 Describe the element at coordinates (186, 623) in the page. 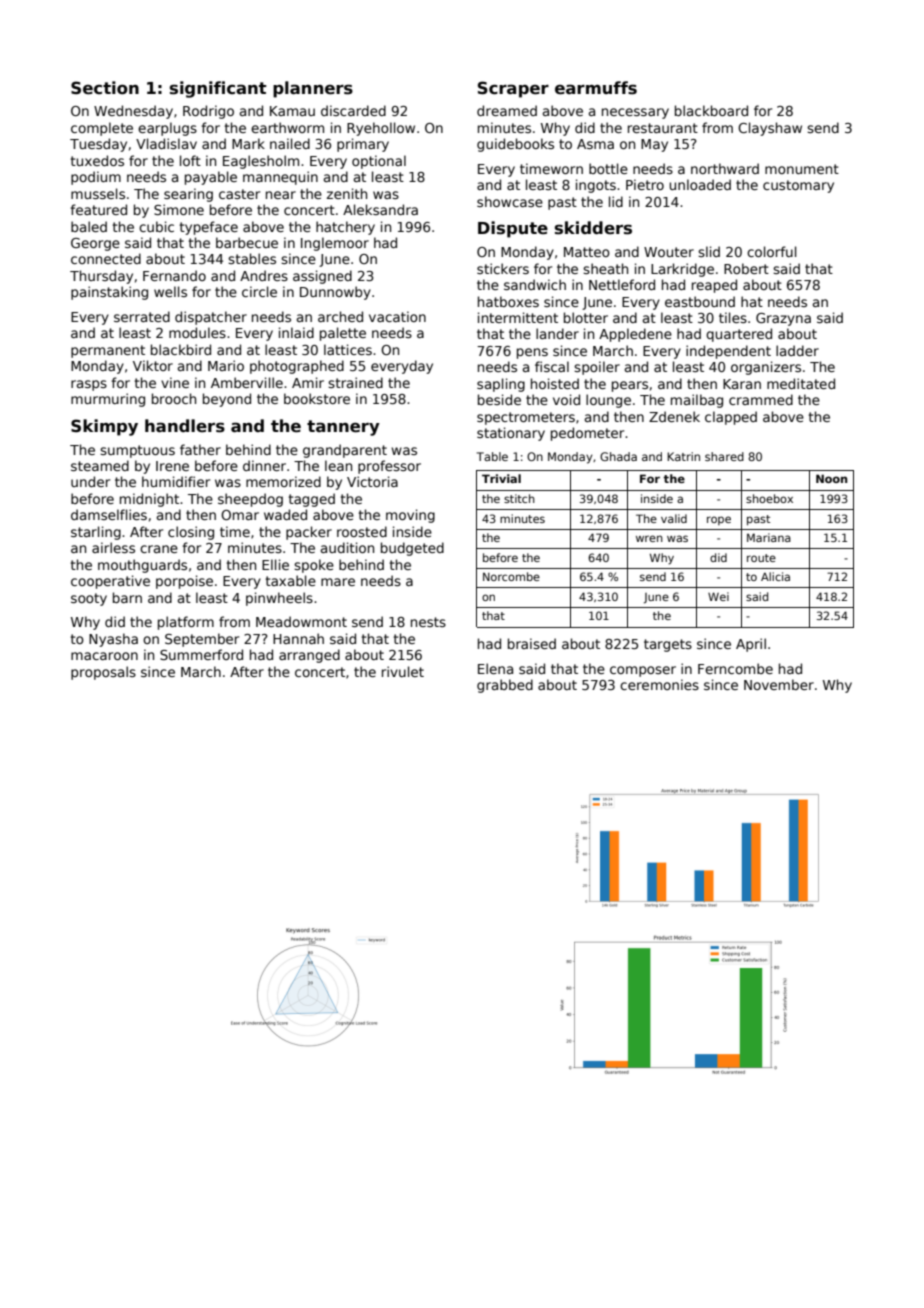

I see `platform` at that location.
